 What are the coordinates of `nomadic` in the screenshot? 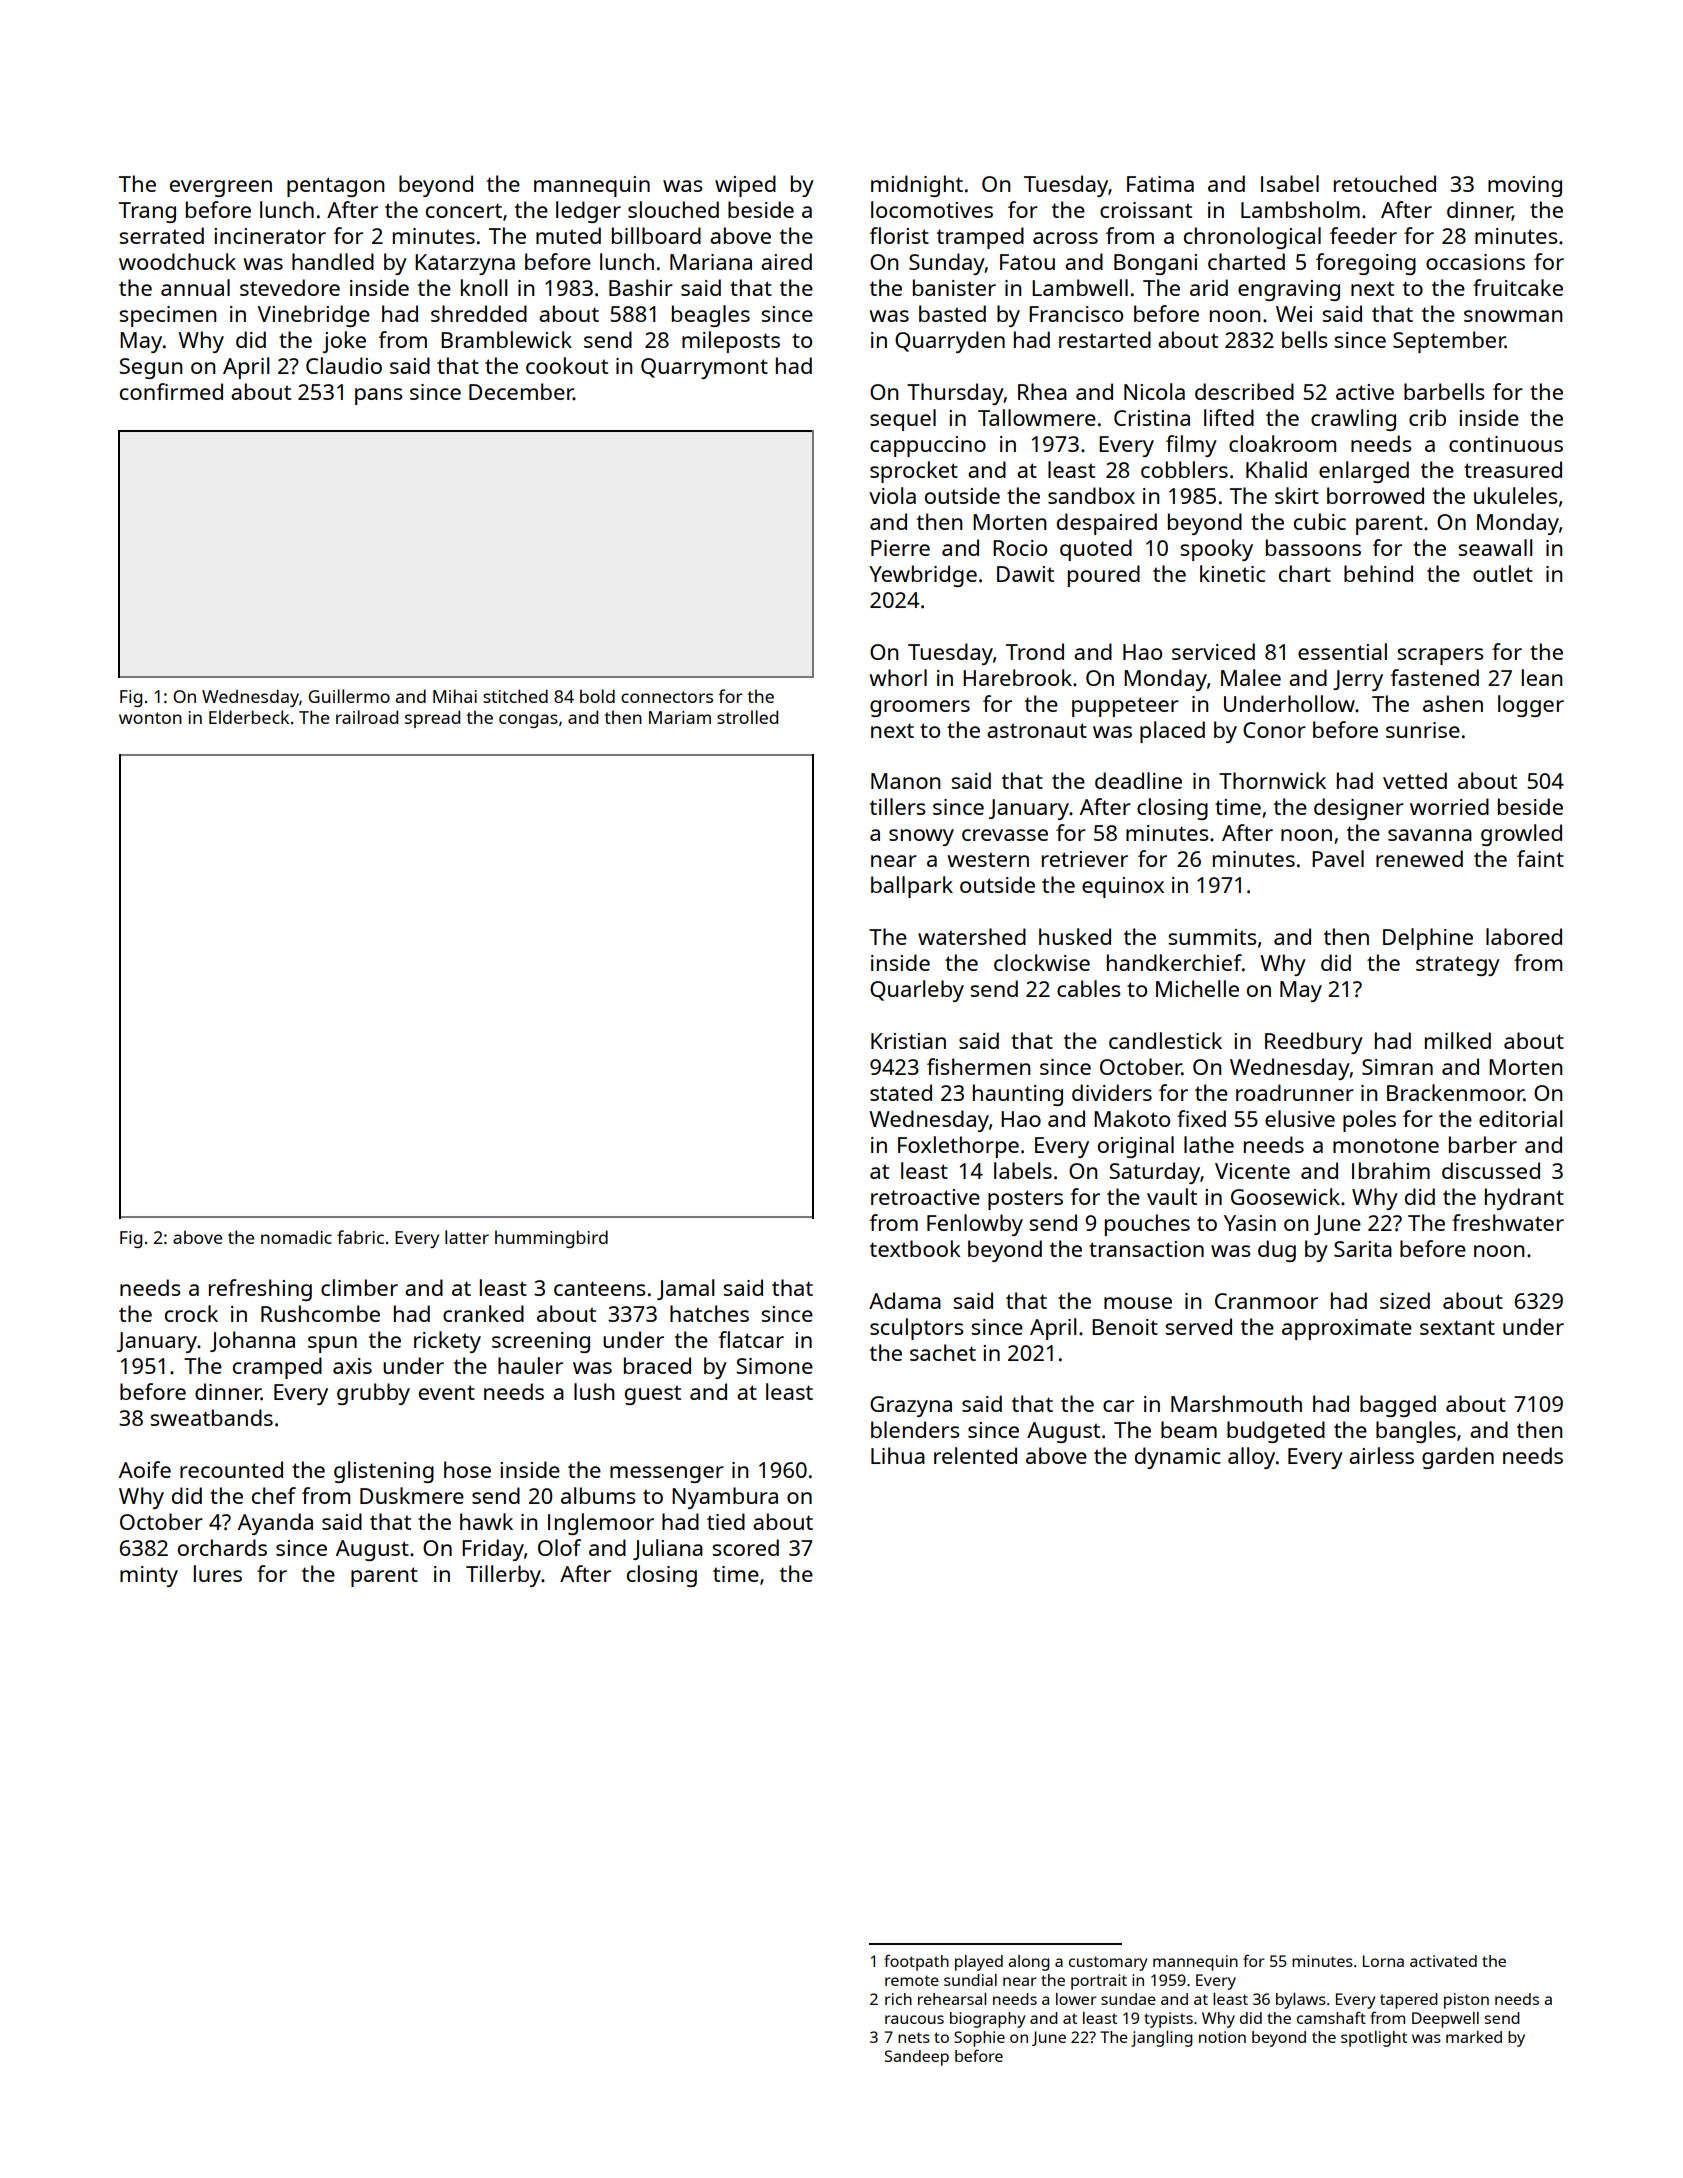 It's located at (296, 1237).
